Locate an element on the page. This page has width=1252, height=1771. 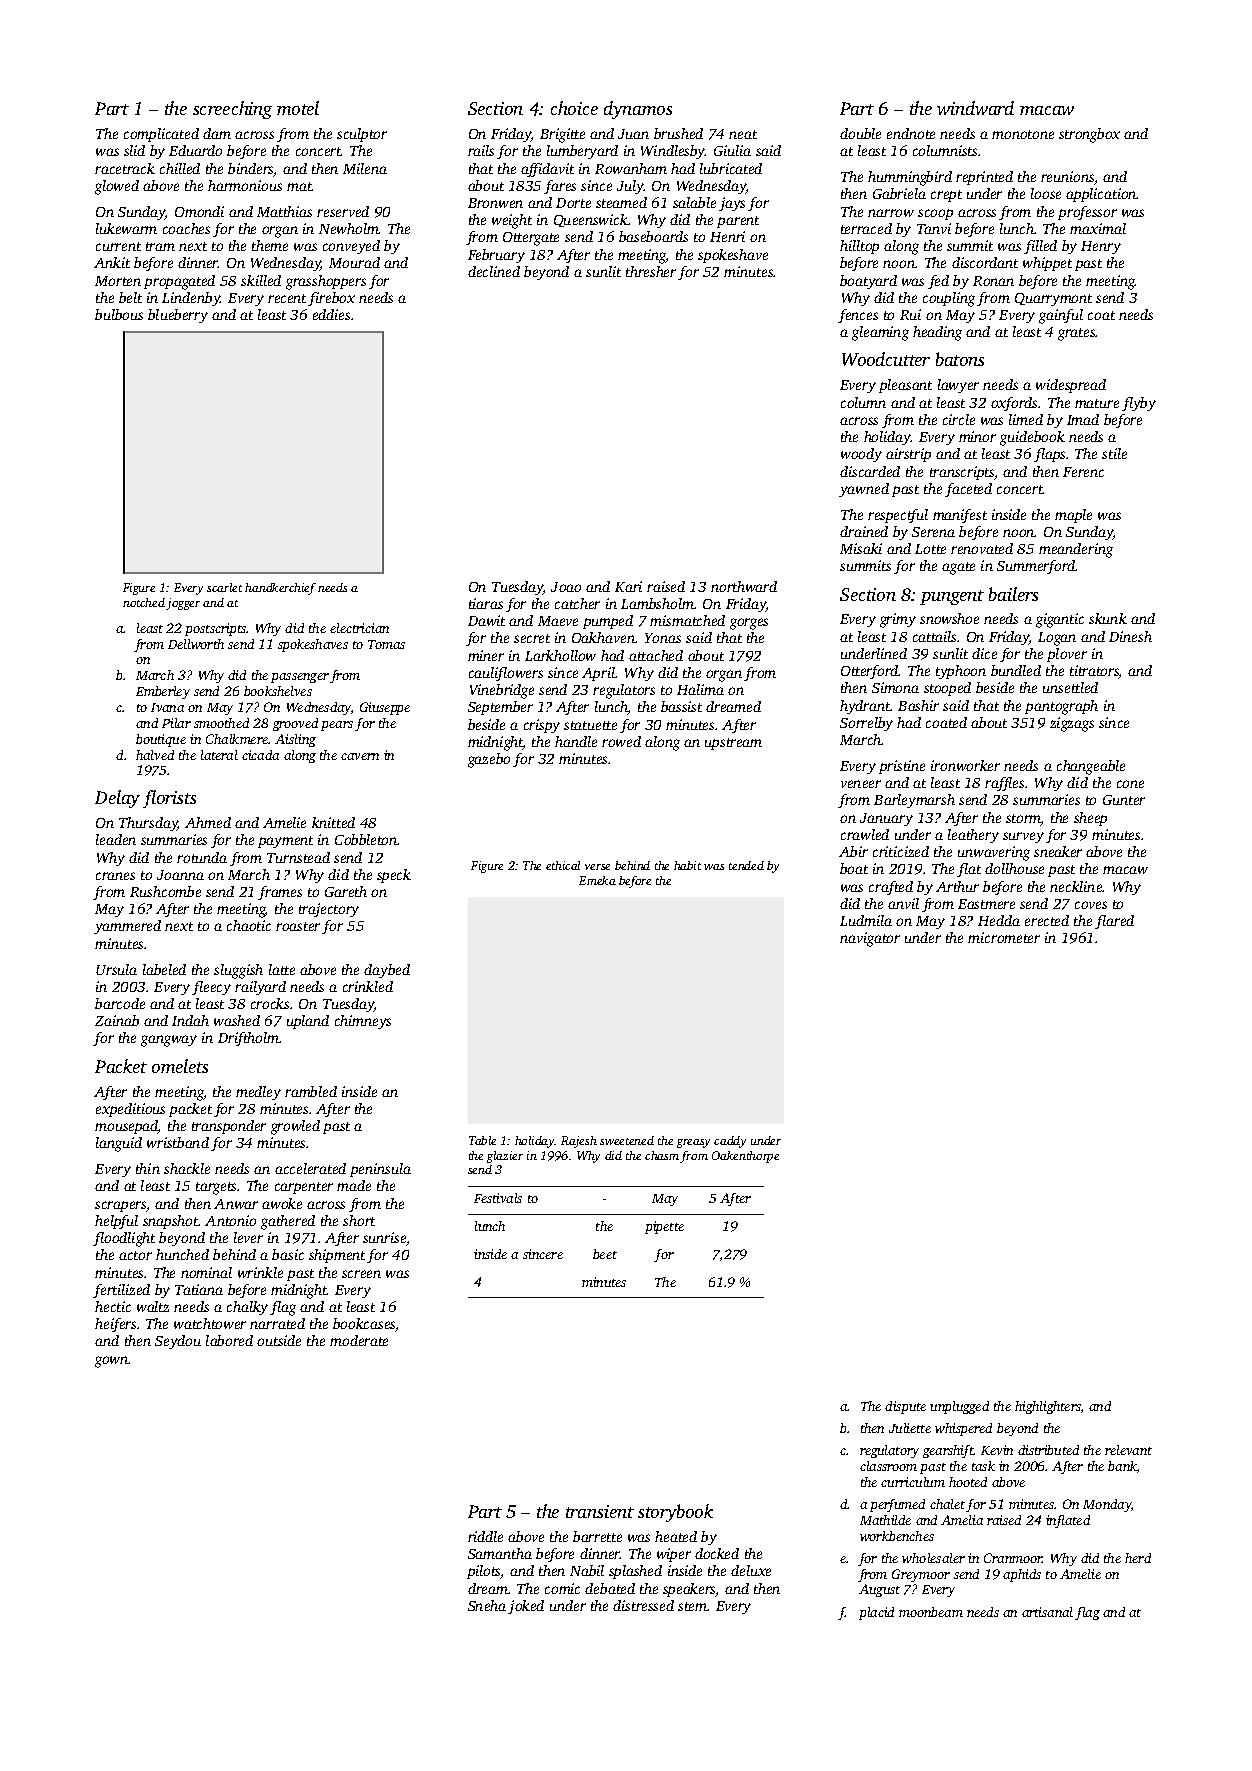
short is located at coordinates (359, 1220).
